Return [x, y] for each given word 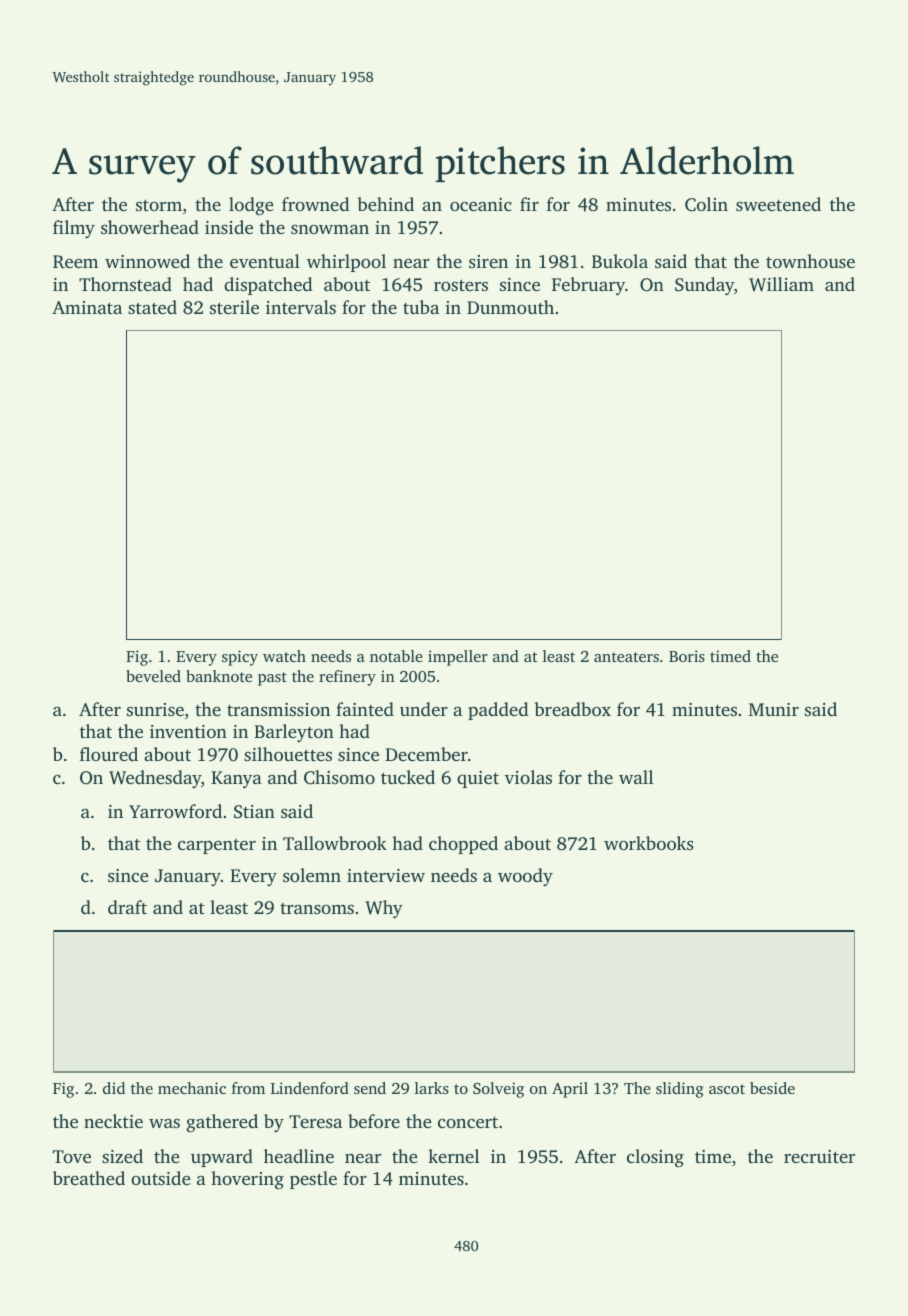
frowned [315, 204]
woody [525, 877]
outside [161, 1178]
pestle [313, 1180]
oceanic [481, 204]
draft [127, 907]
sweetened [778, 204]
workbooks [648, 843]
